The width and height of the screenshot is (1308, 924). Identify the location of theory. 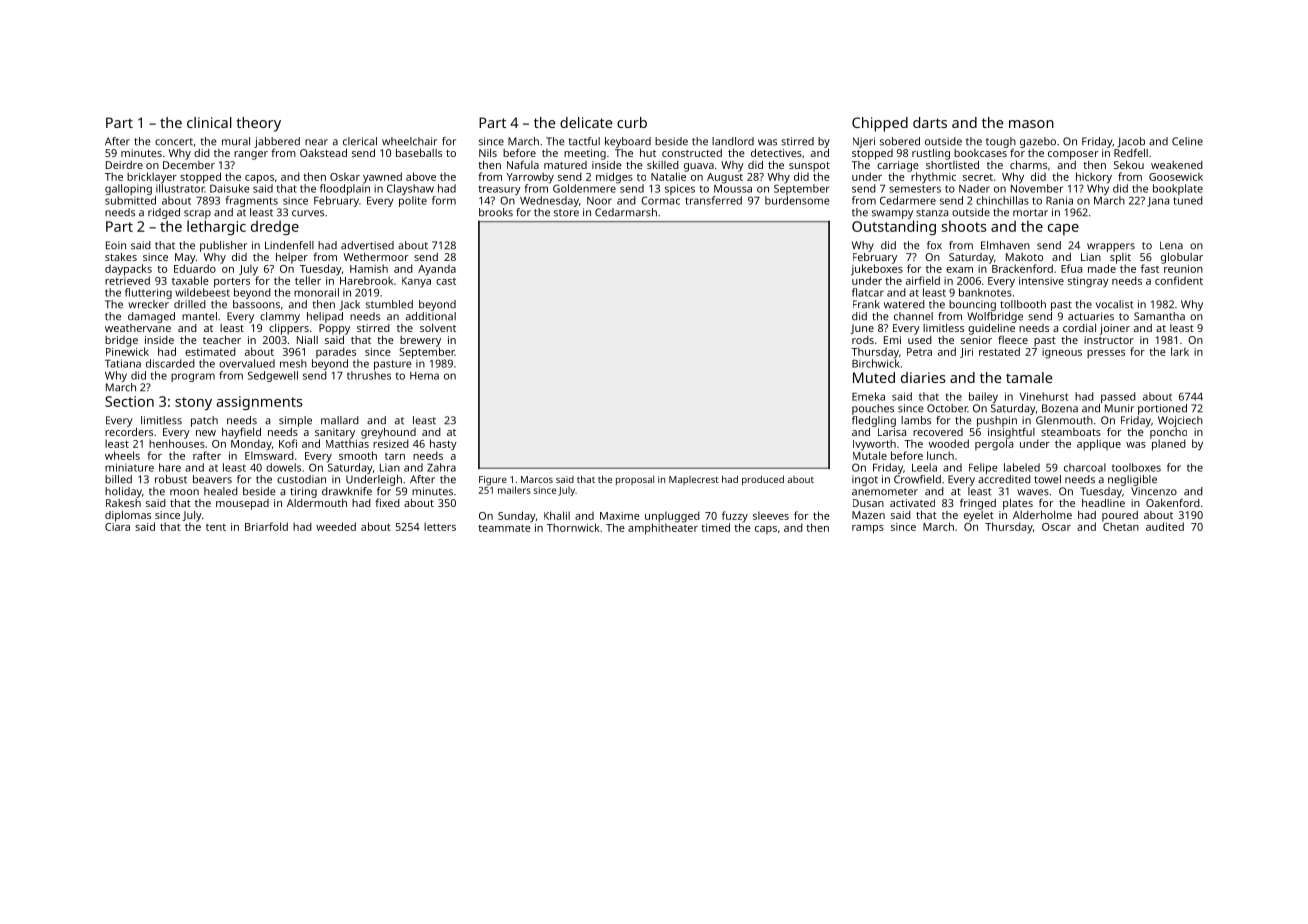
(258, 124).
